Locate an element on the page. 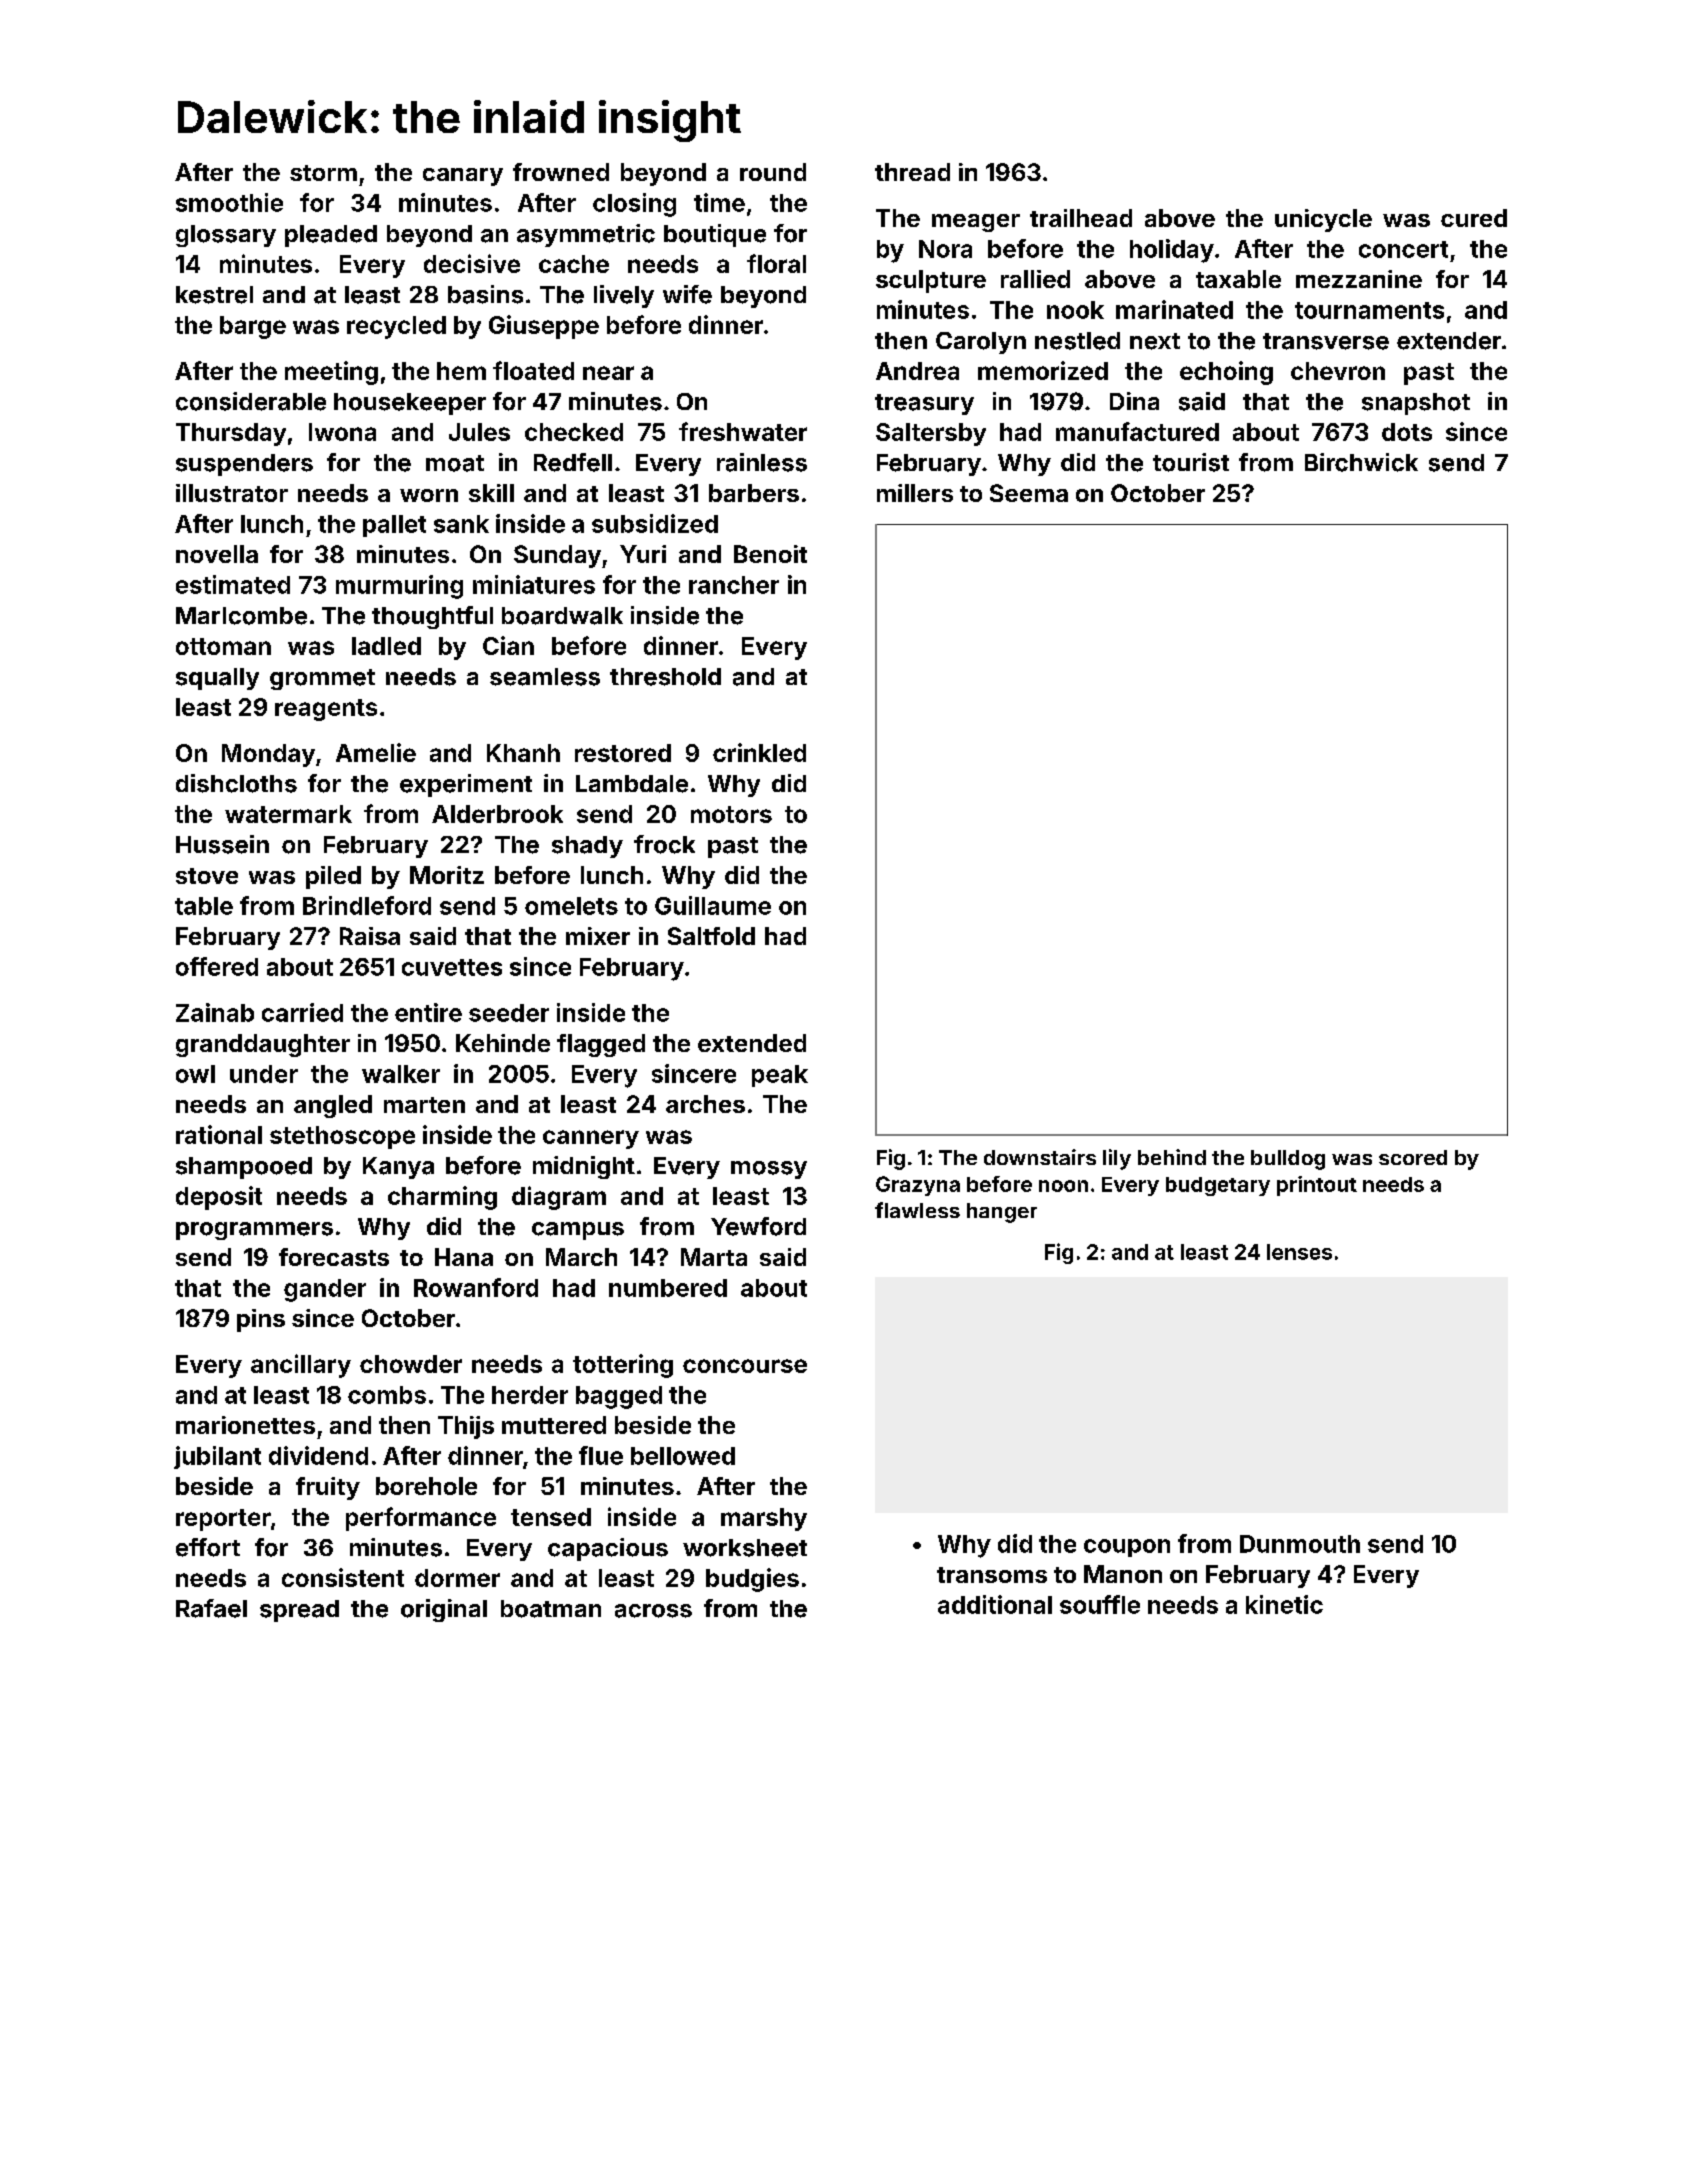  dormer is located at coordinates (457, 1578).
